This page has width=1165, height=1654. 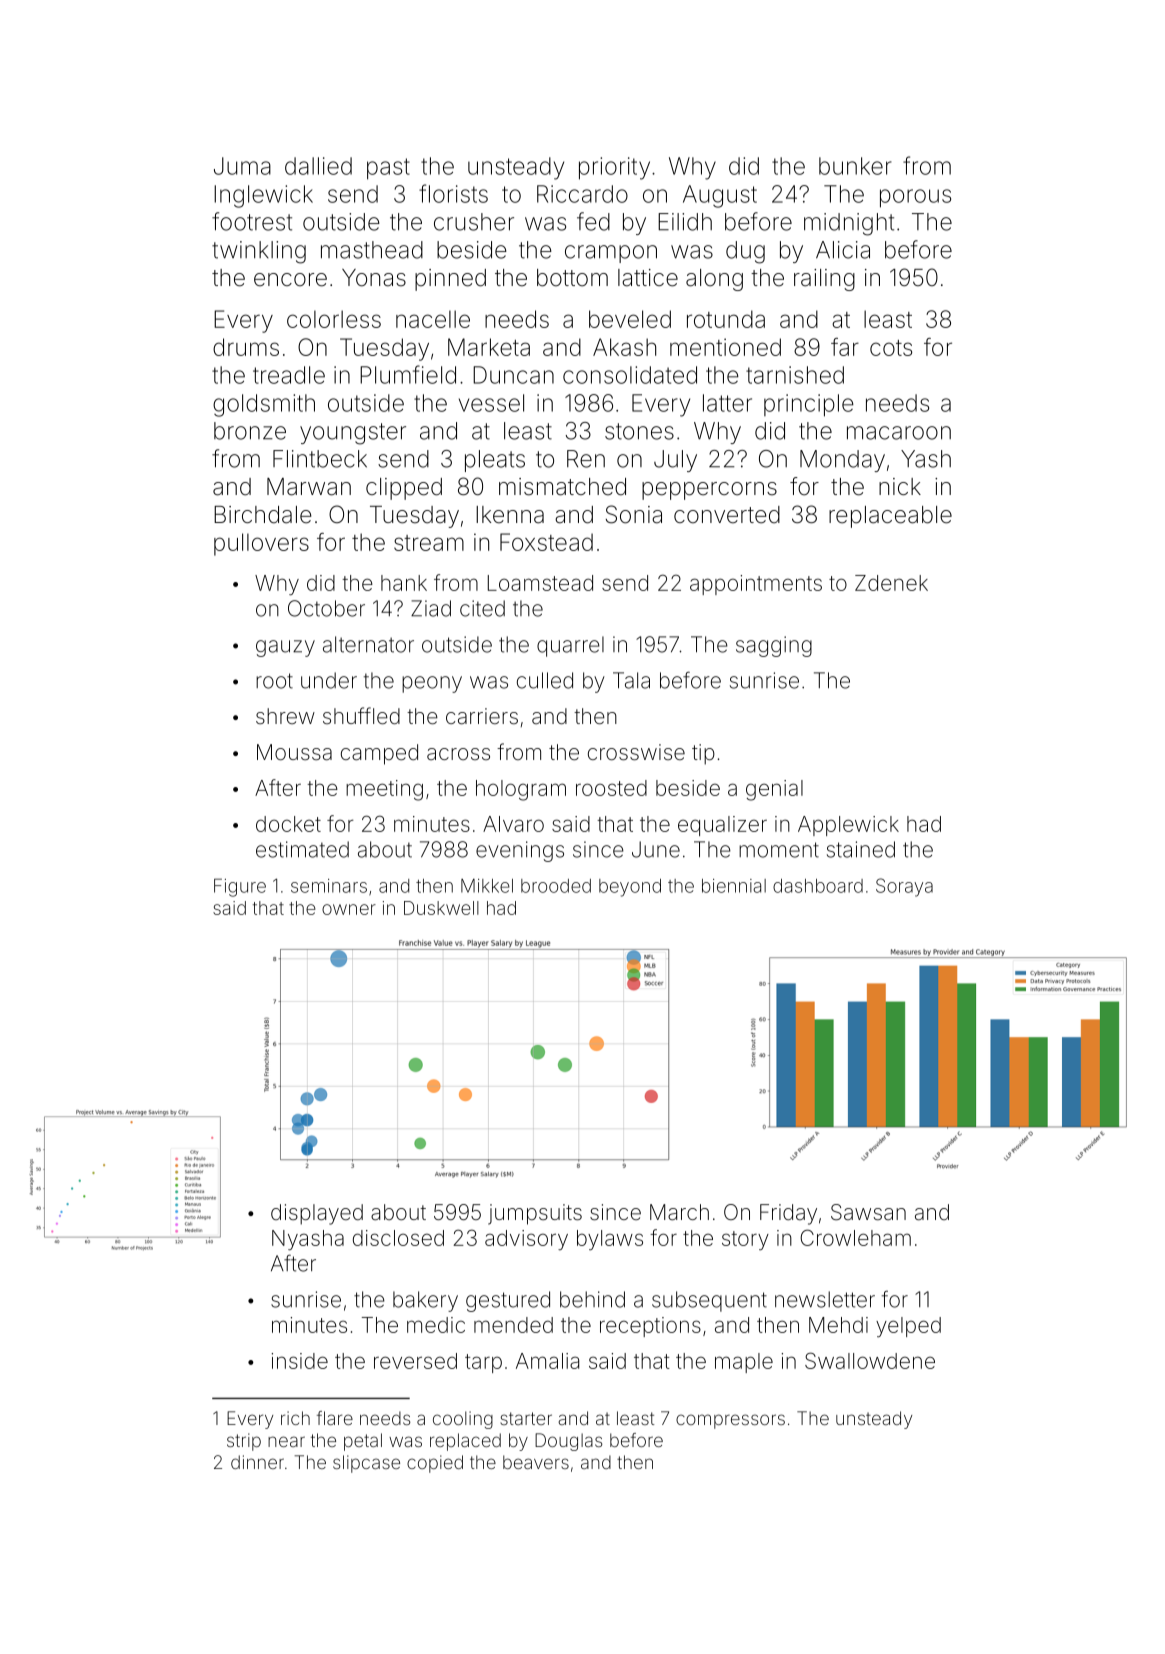 I want to click on displayed, so click(x=317, y=1214).
